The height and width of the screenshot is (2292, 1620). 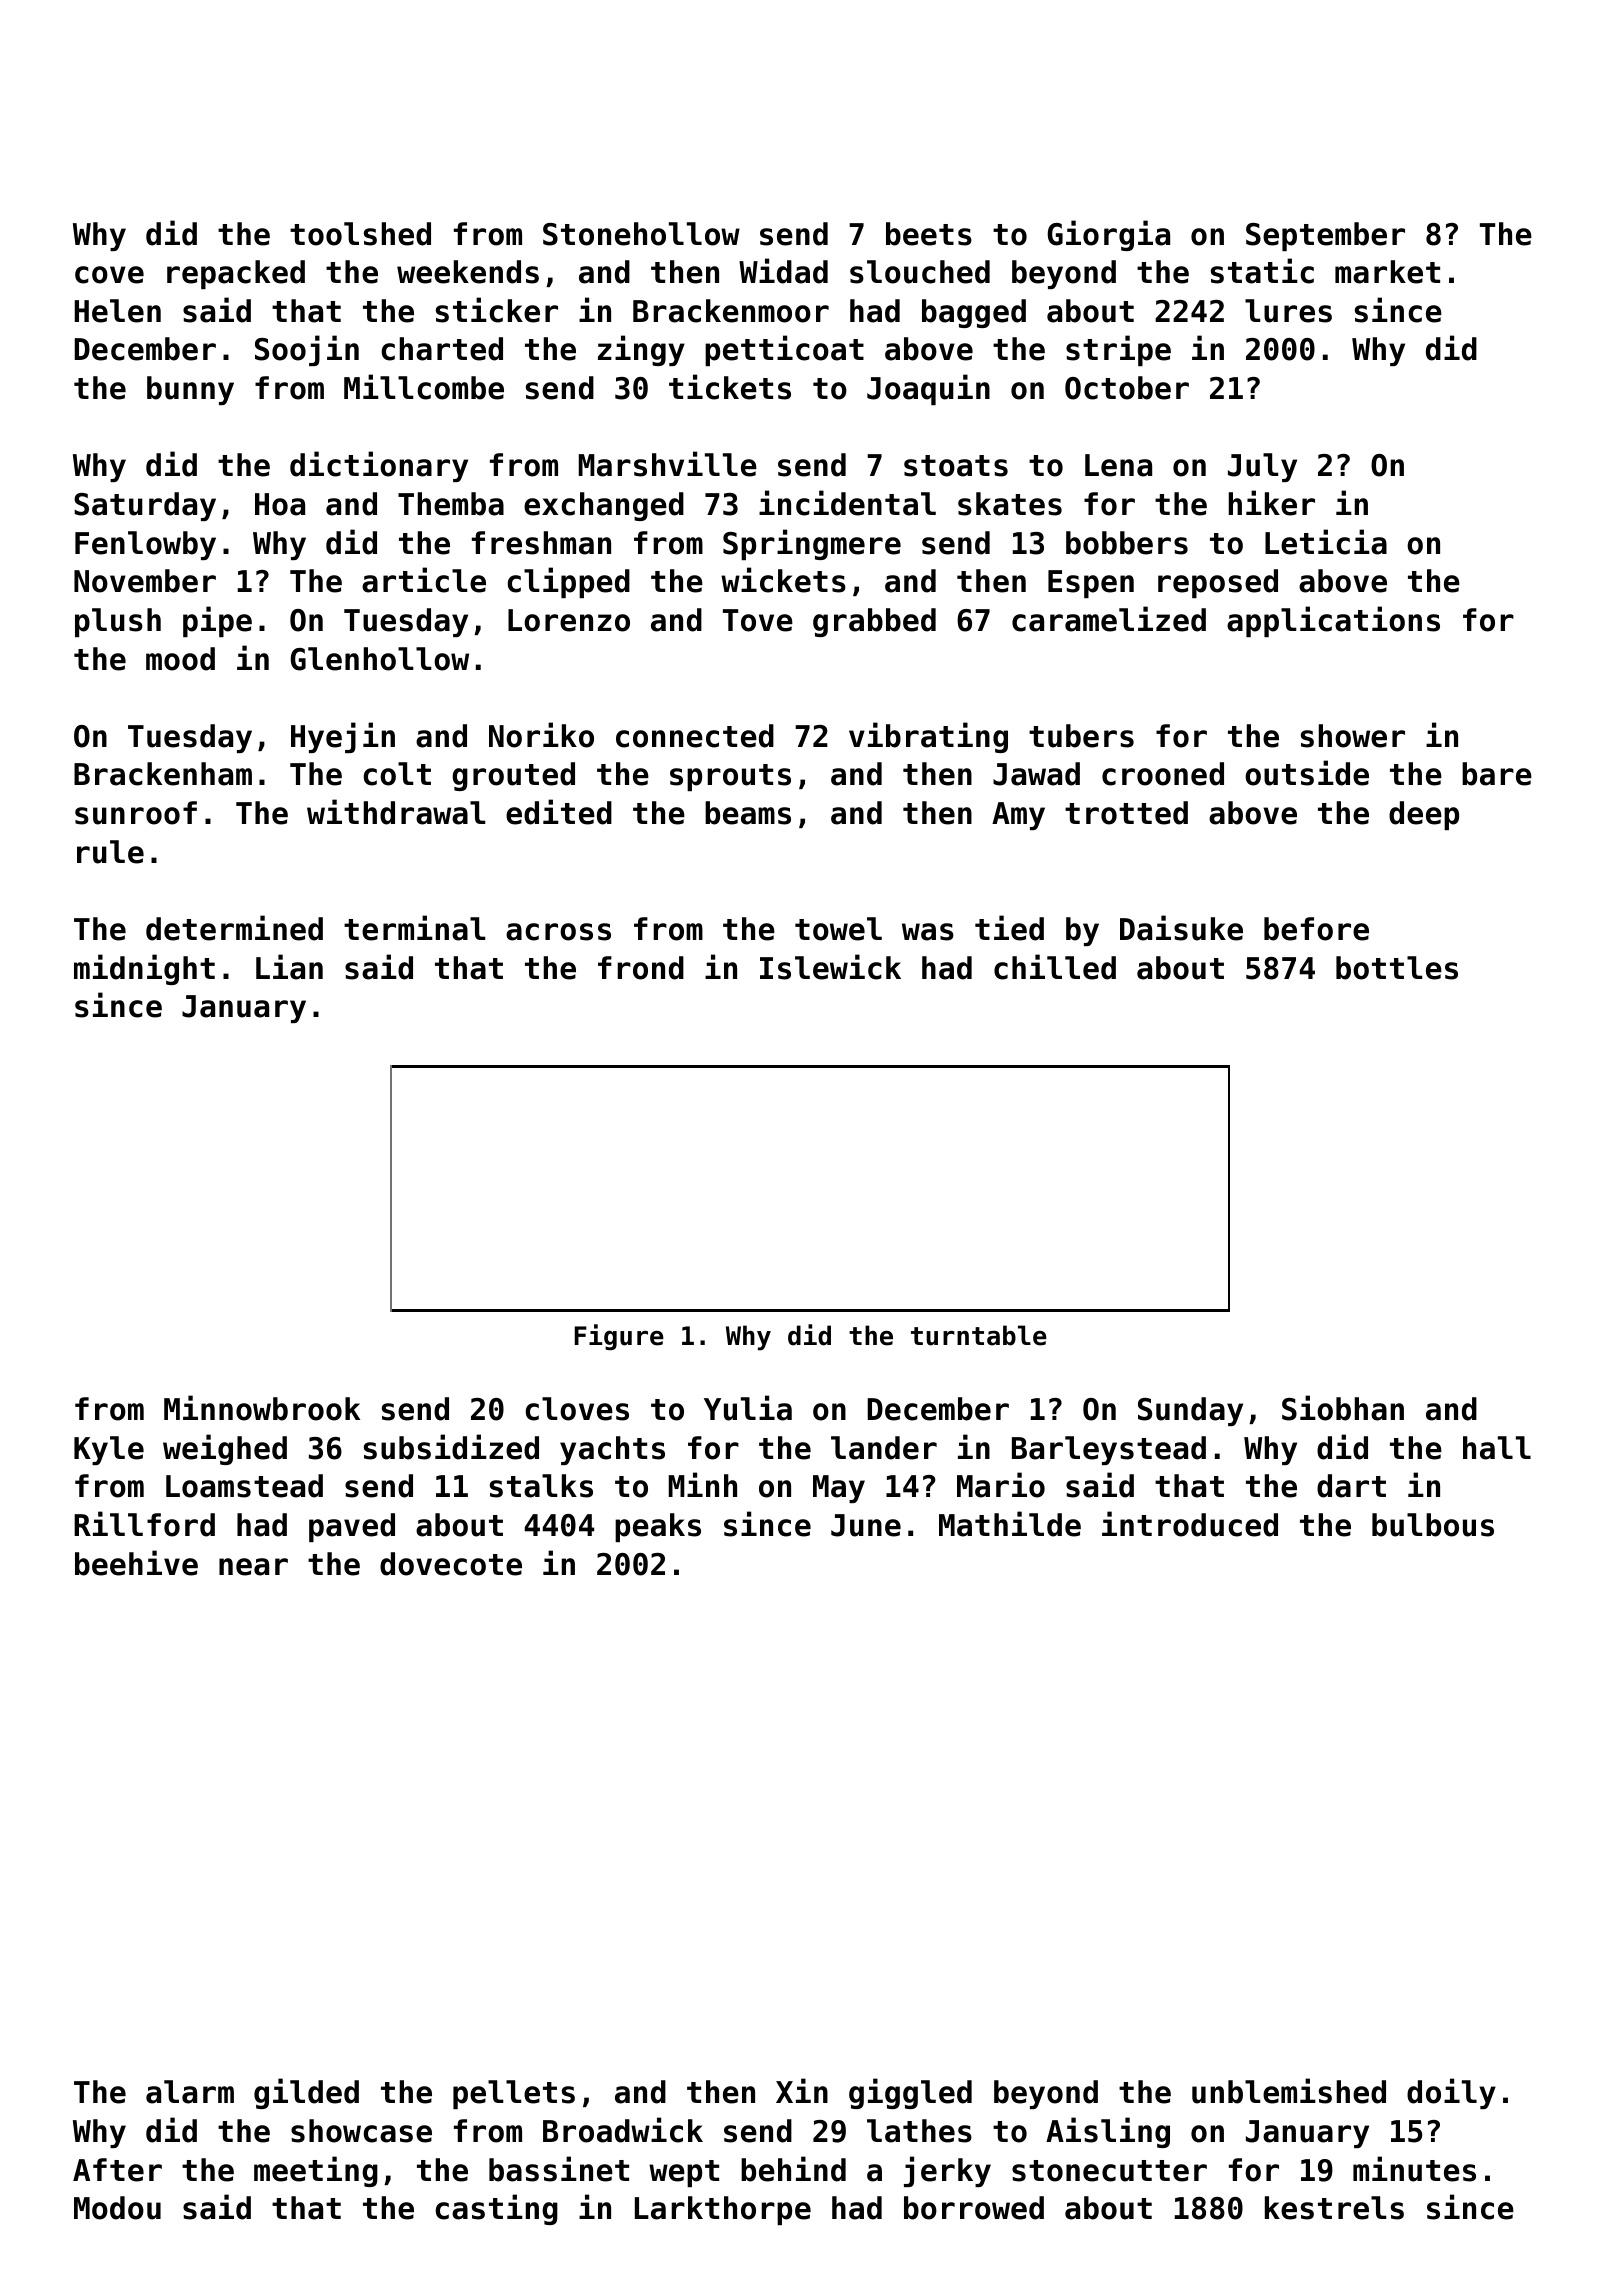 I want to click on kestrels, so click(x=1334, y=2208).
